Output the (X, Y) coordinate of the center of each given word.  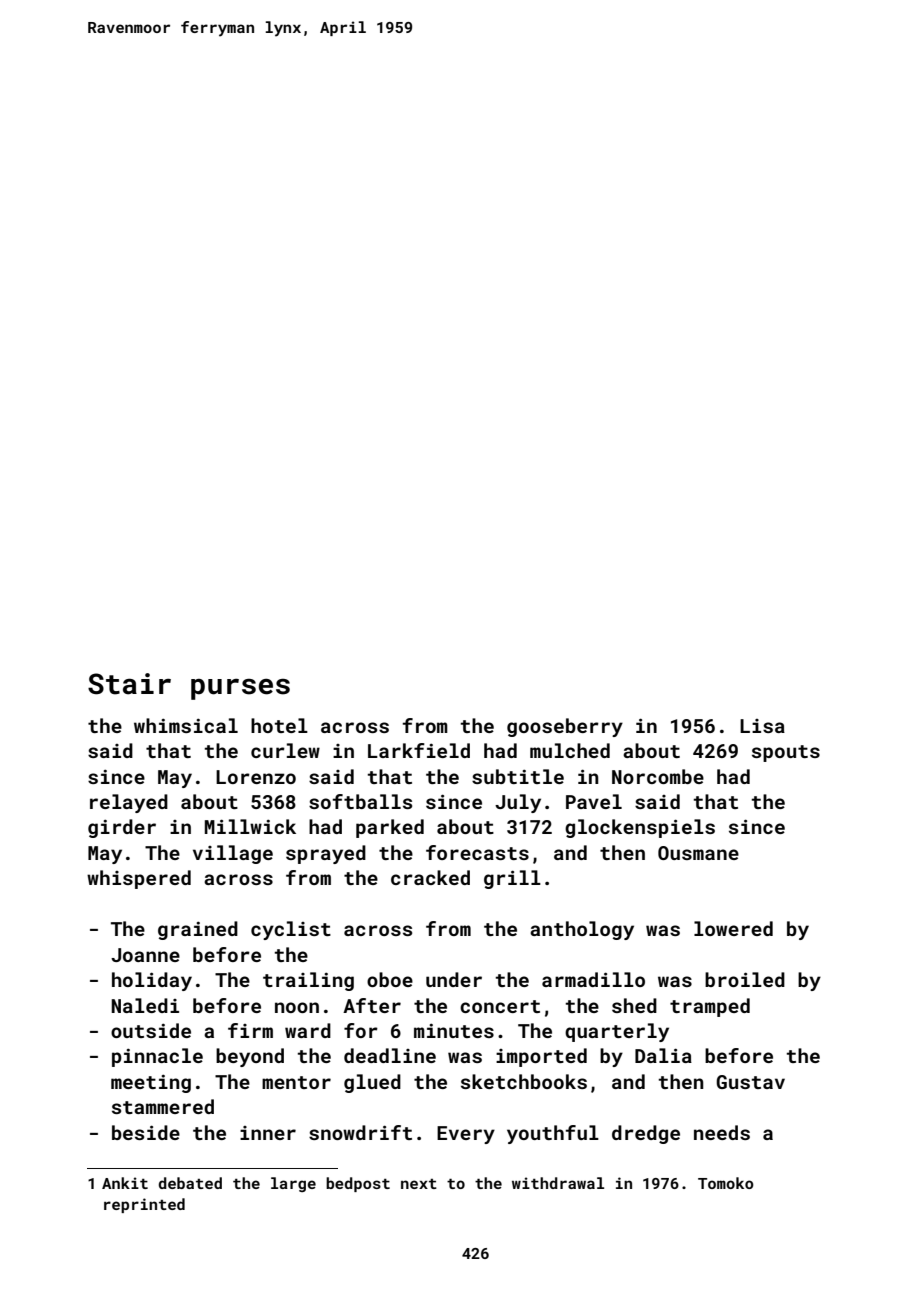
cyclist (291, 930)
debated (190, 1183)
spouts (786, 753)
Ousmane (698, 853)
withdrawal (558, 1183)
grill (512, 879)
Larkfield (419, 750)
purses (240, 689)
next (419, 1184)
